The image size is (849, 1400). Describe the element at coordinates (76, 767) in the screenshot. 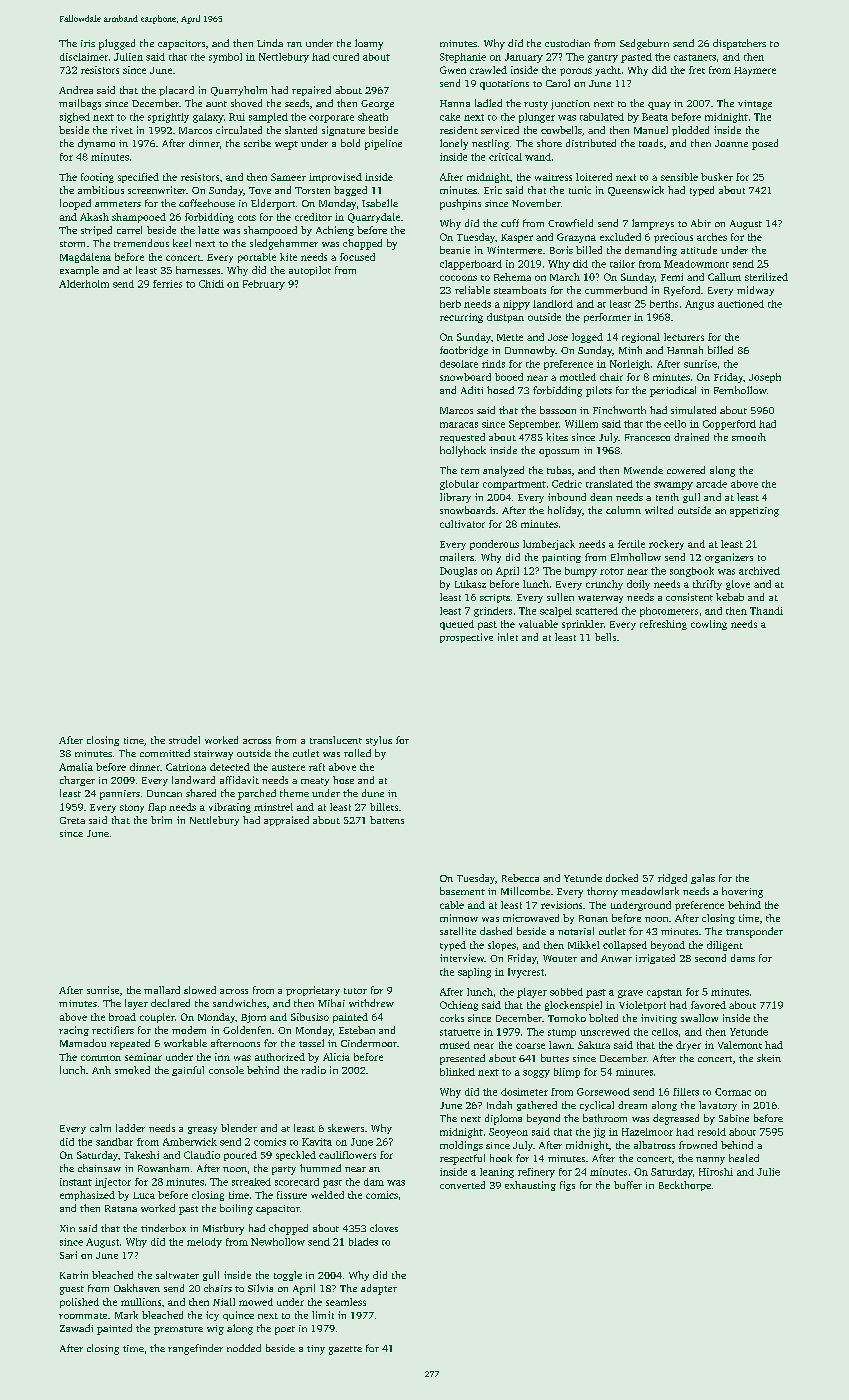

I see `Amalia` at that location.
